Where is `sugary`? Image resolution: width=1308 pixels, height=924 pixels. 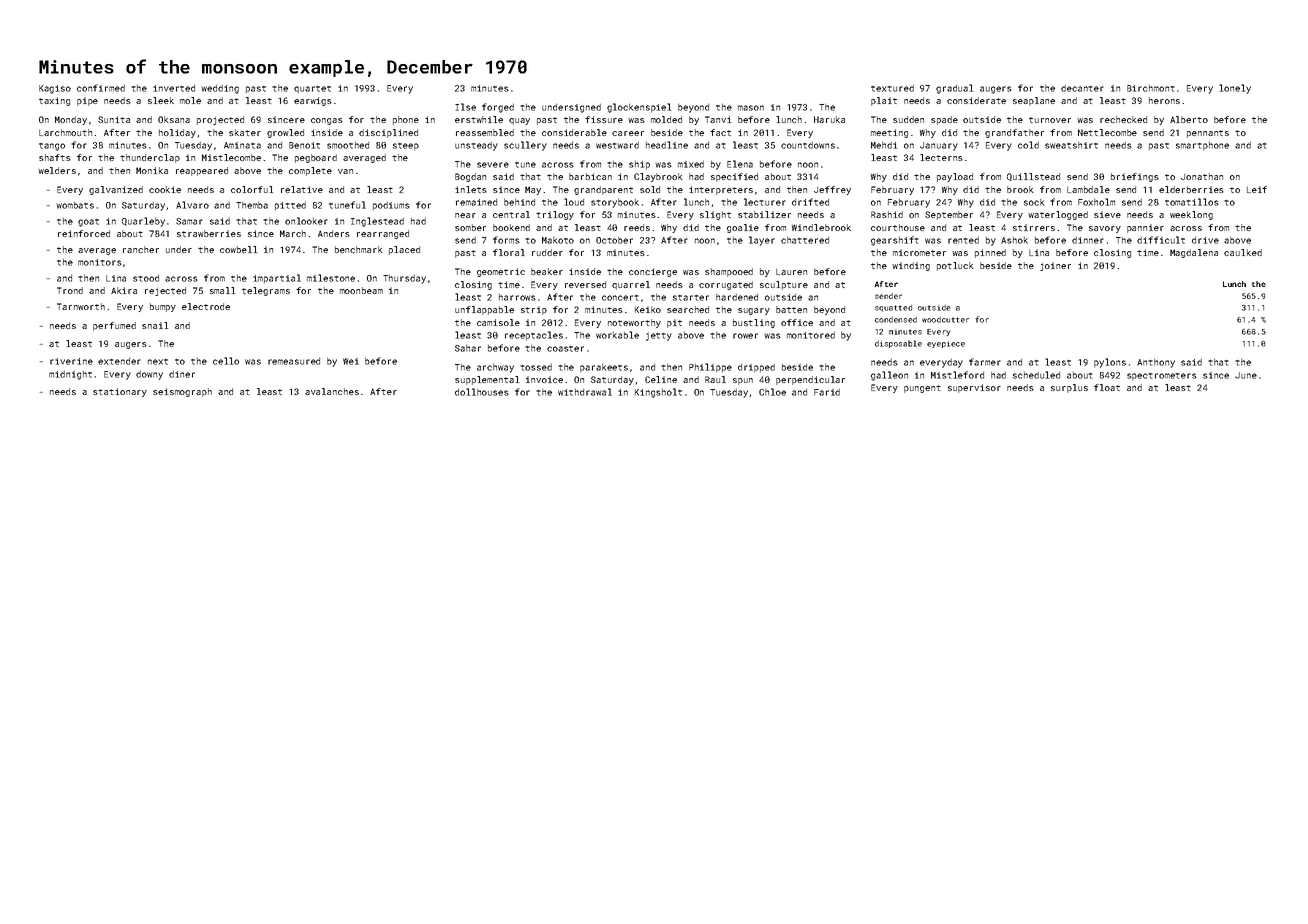 sugary is located at coordinates (754, 311).
